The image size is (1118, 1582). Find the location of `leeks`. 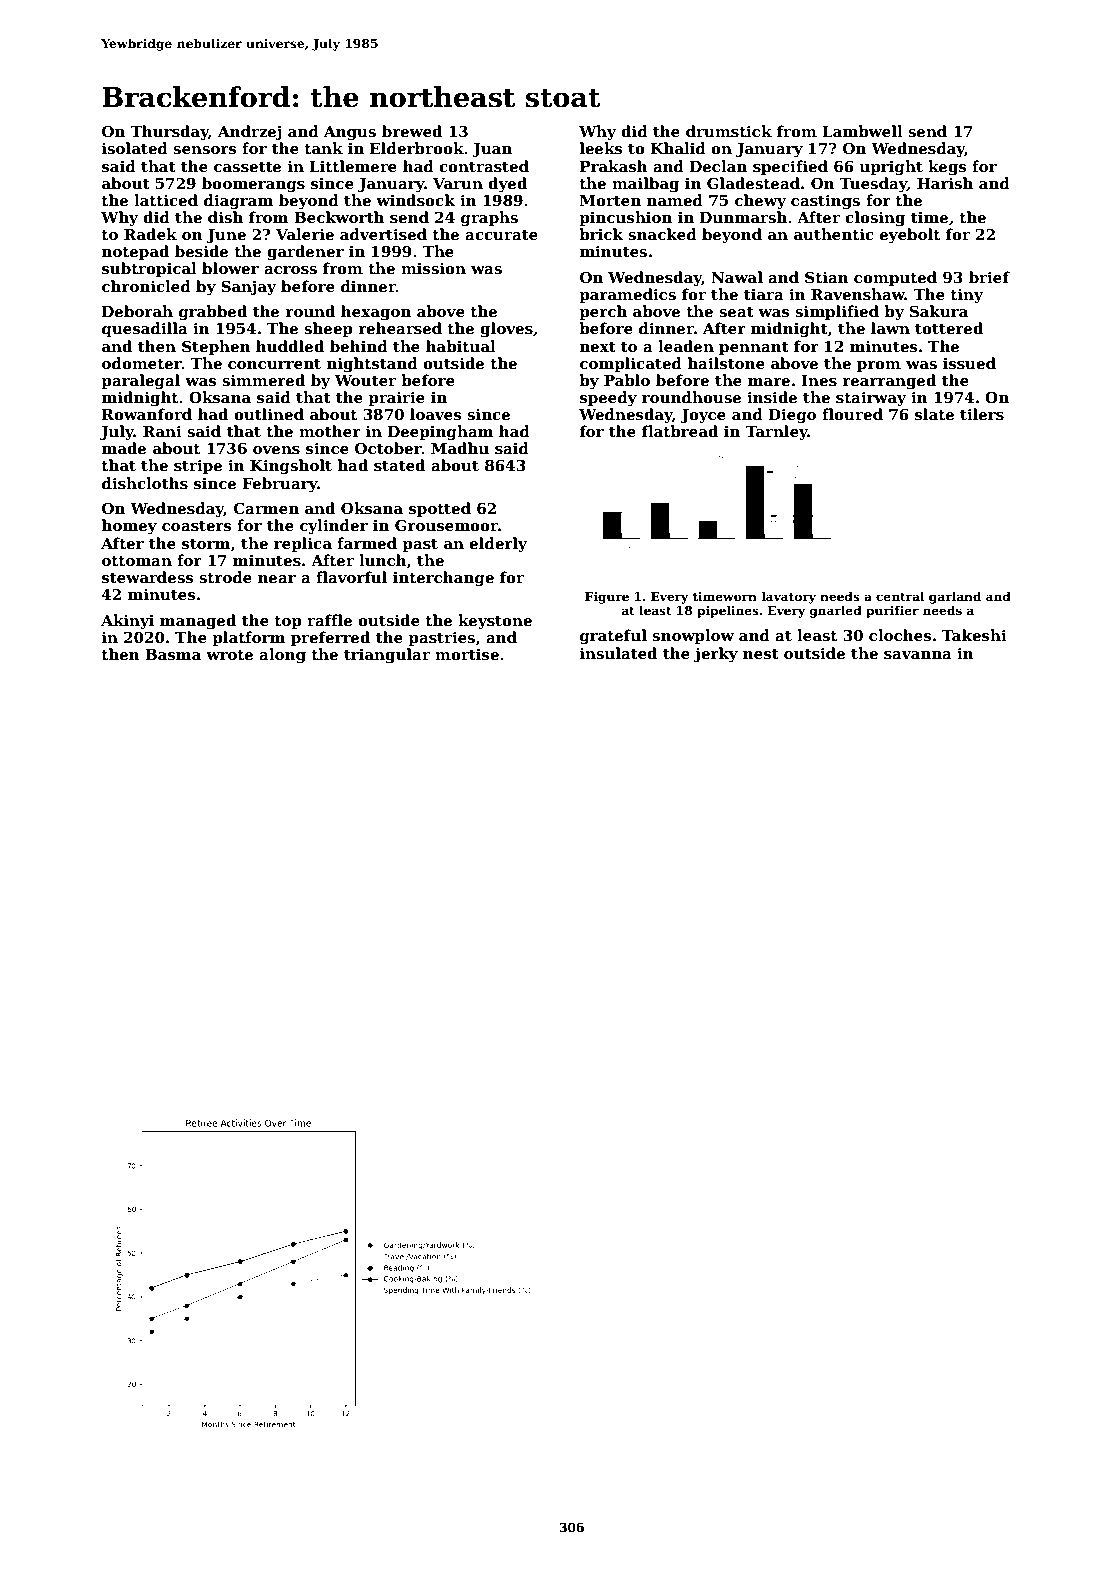

leeks is located at coordinates (601, 148).
